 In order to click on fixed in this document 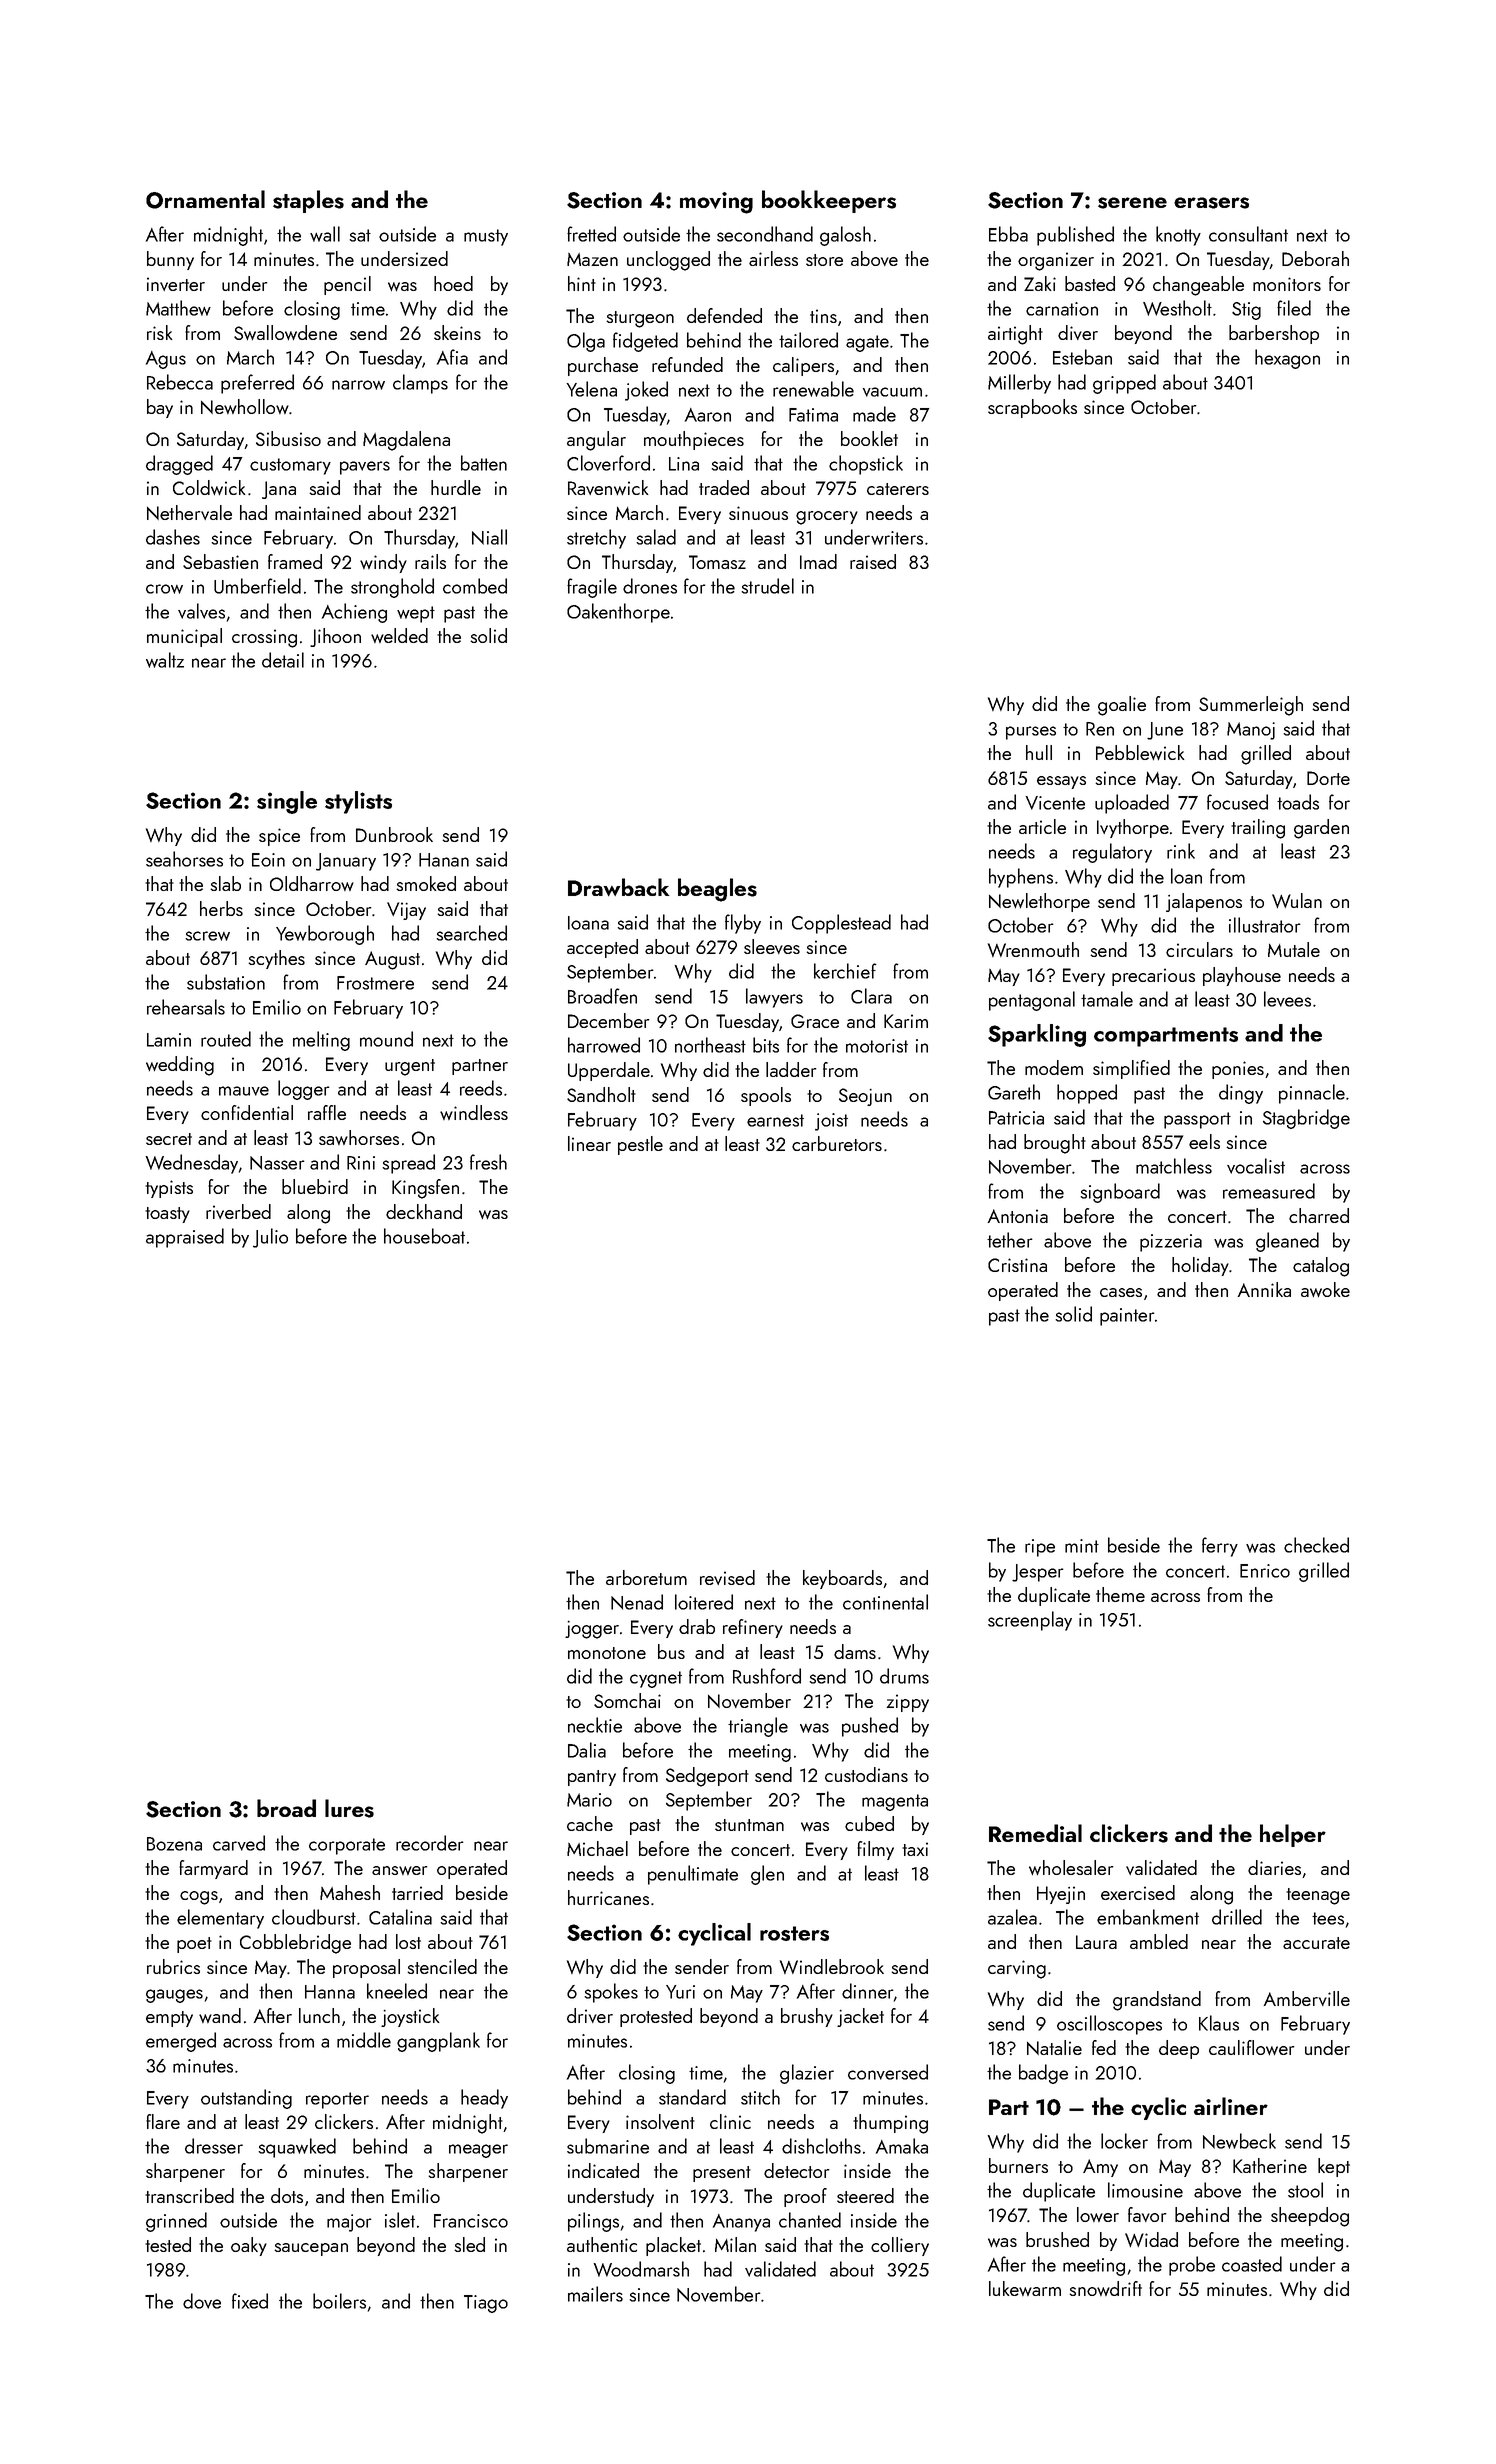, I will do `click(250, 2301)`.
